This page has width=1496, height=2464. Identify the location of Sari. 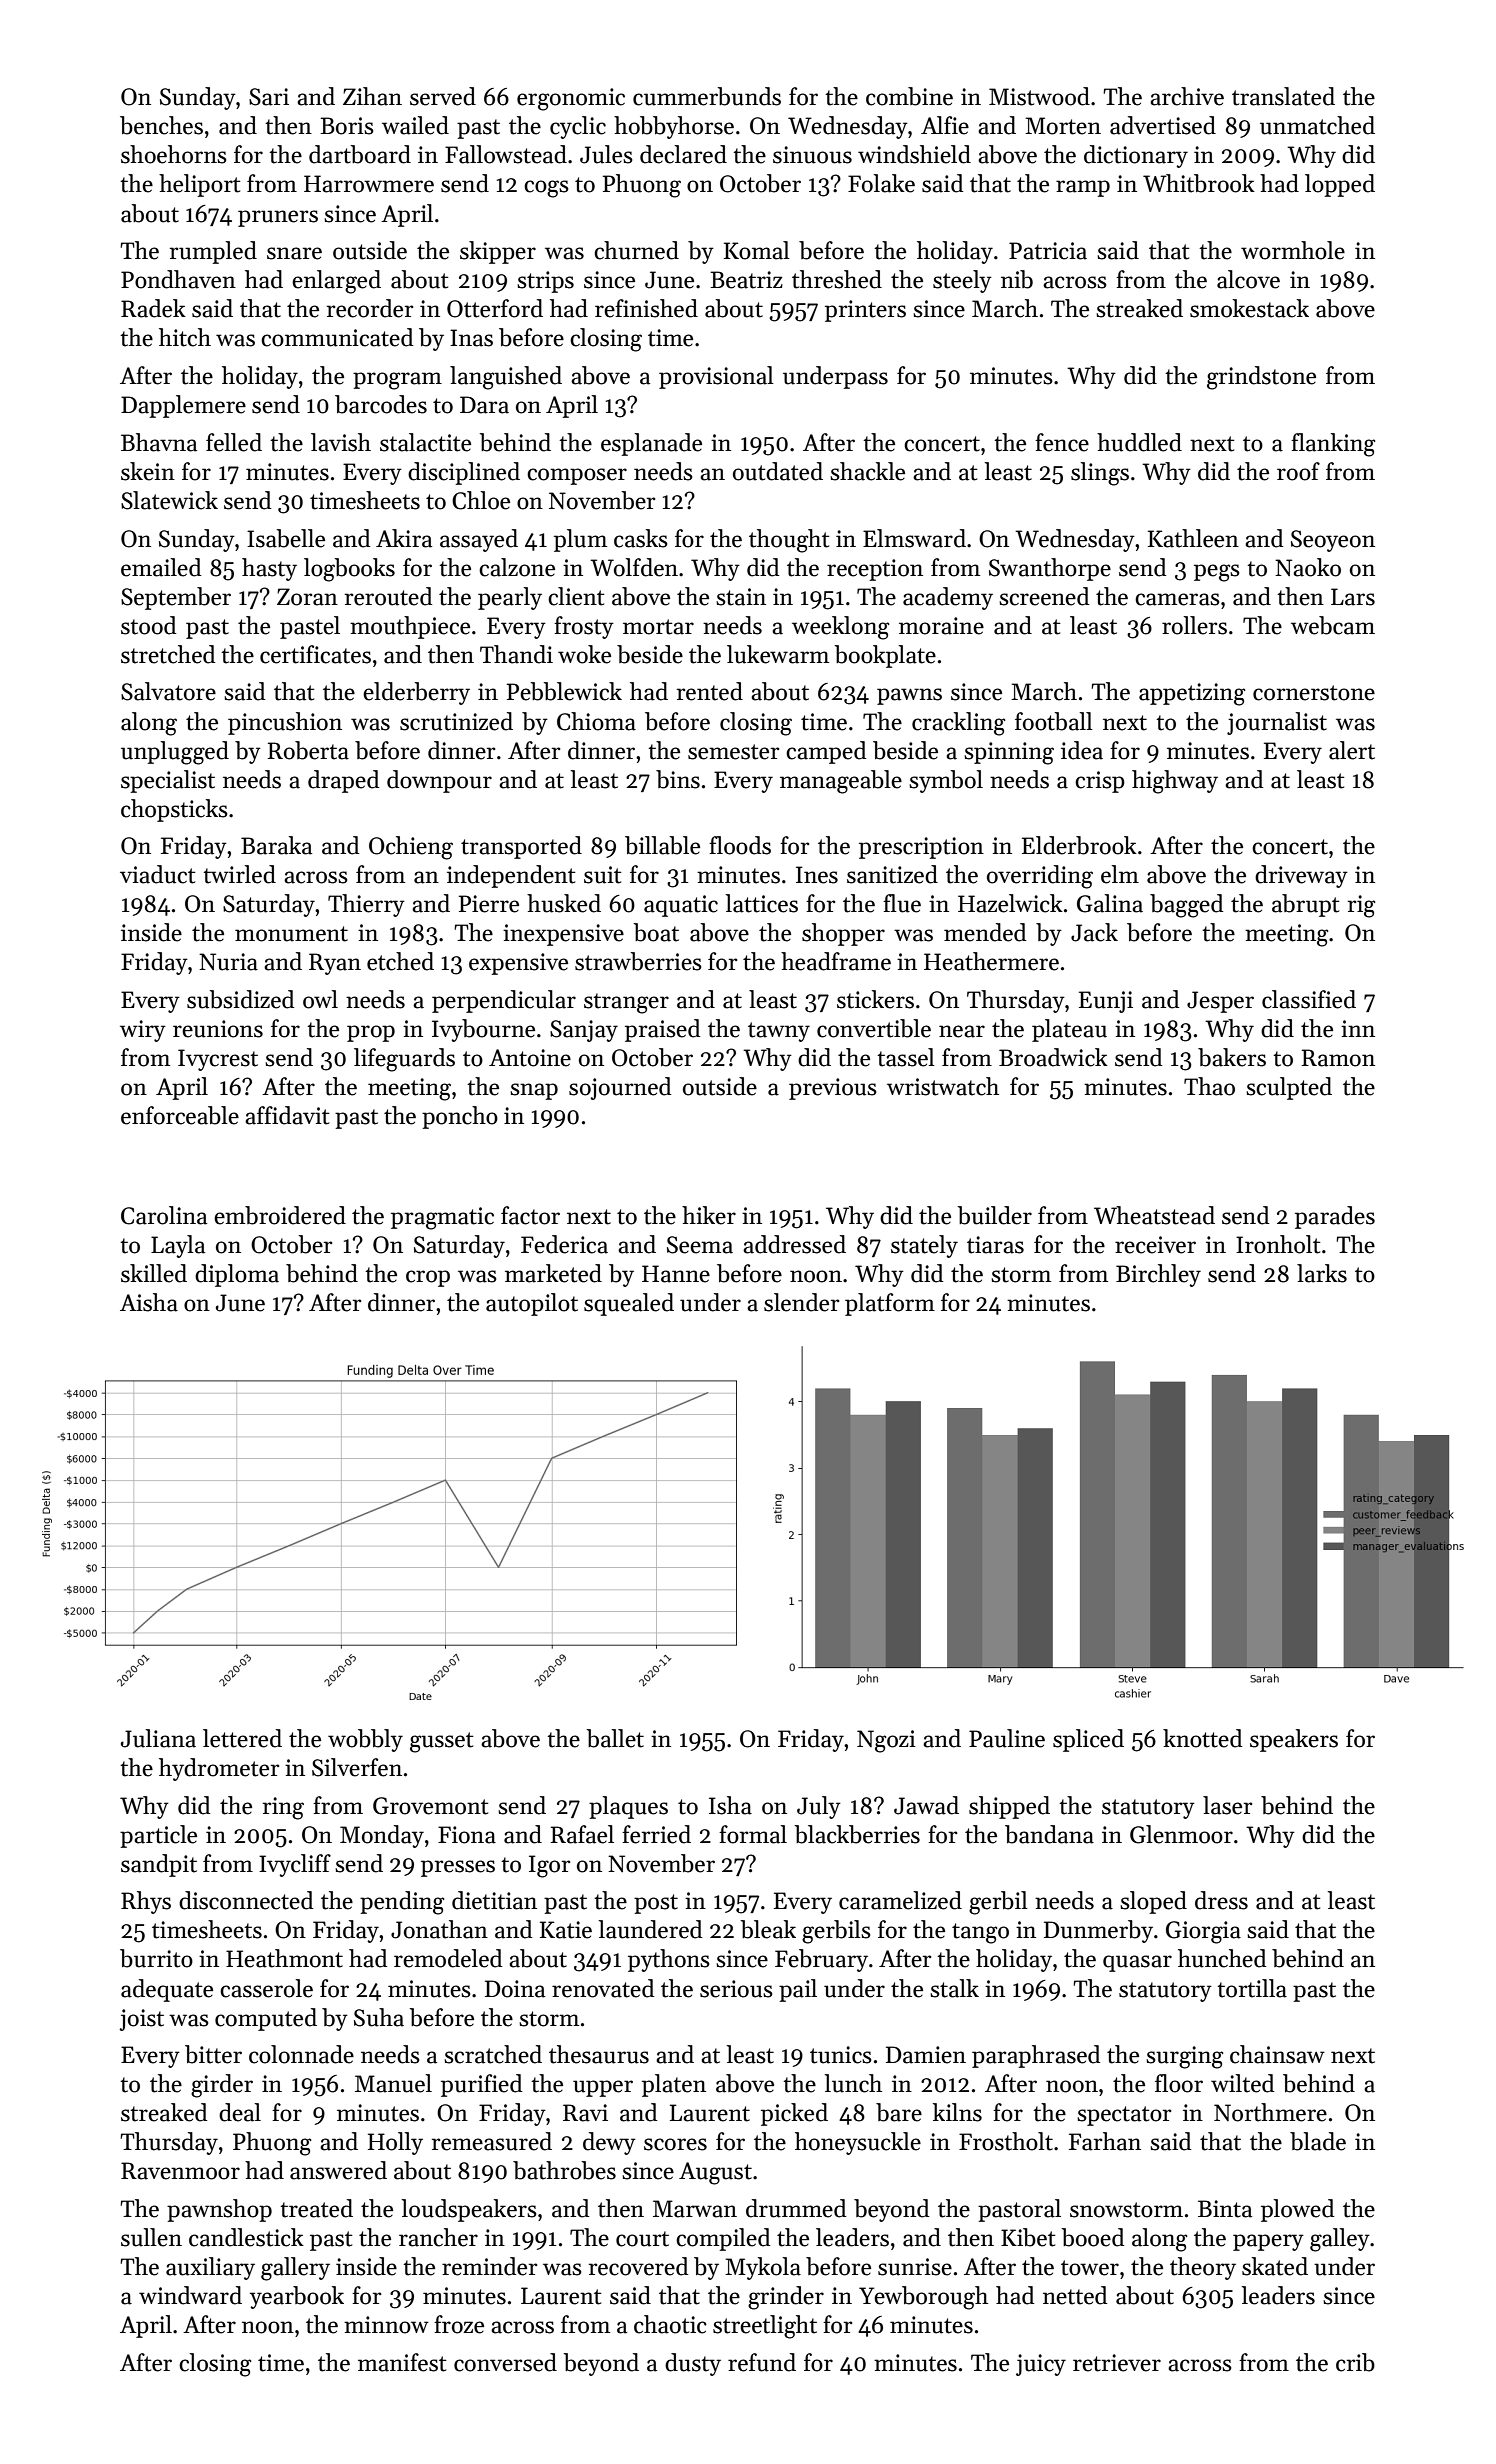
(269, 97).
